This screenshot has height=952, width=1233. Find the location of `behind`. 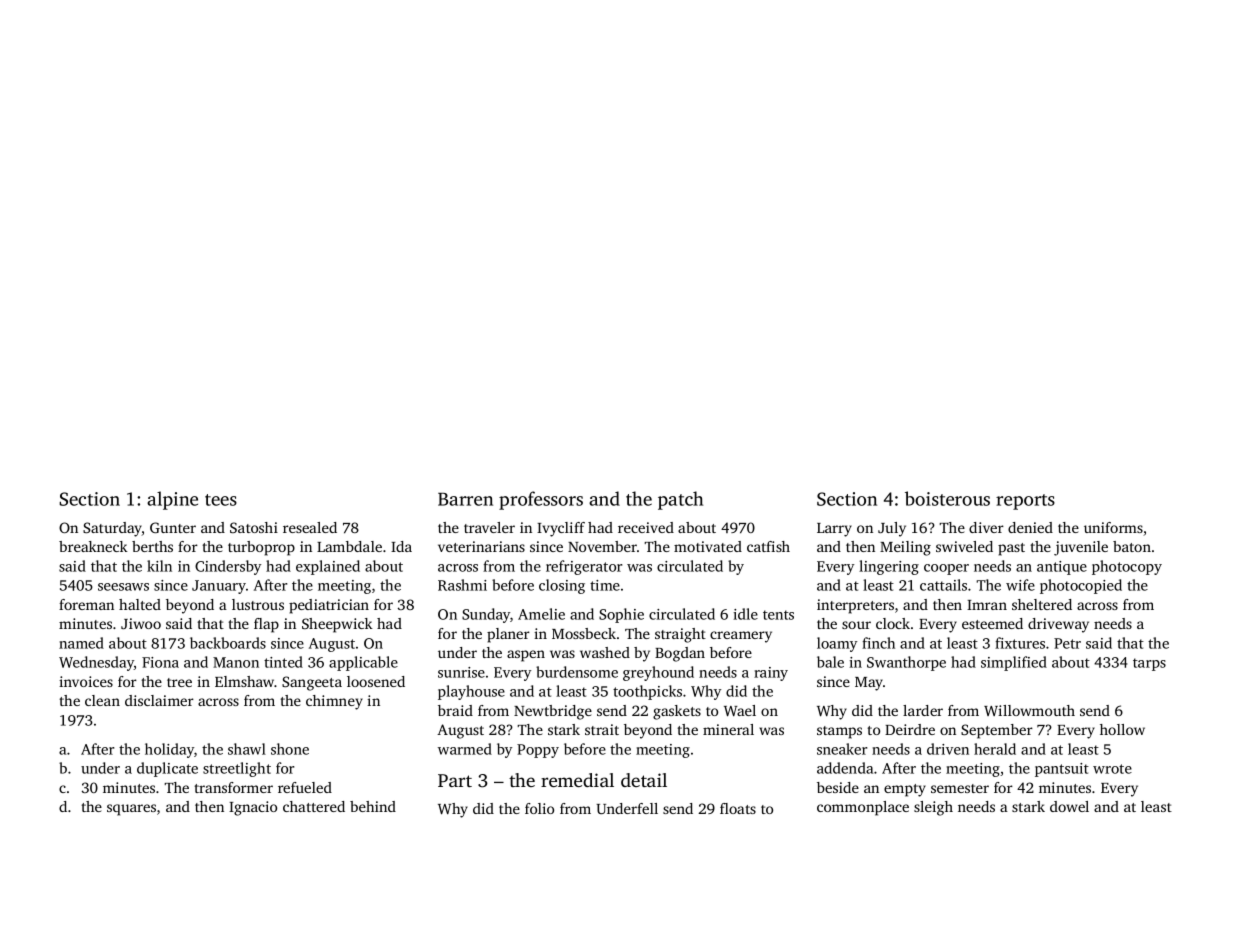

behind is located at coordinates (373, 806).
